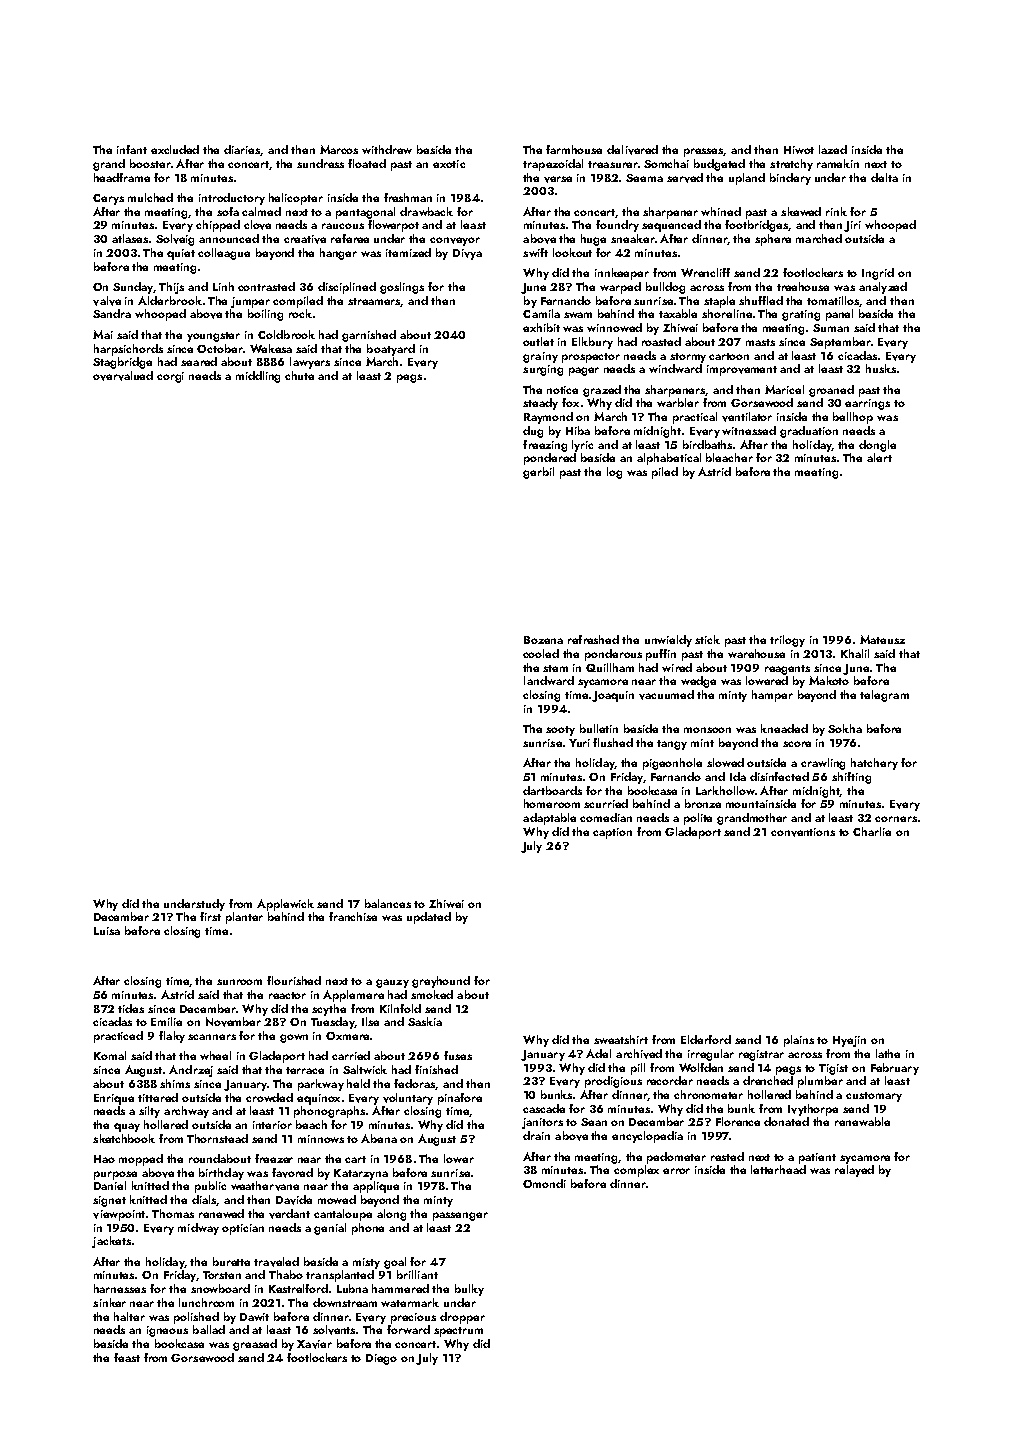 The image size is (1015, 1442). Describe the element at coordinates (854, 1171) in the screenshot. I see `relayed` at that location.
